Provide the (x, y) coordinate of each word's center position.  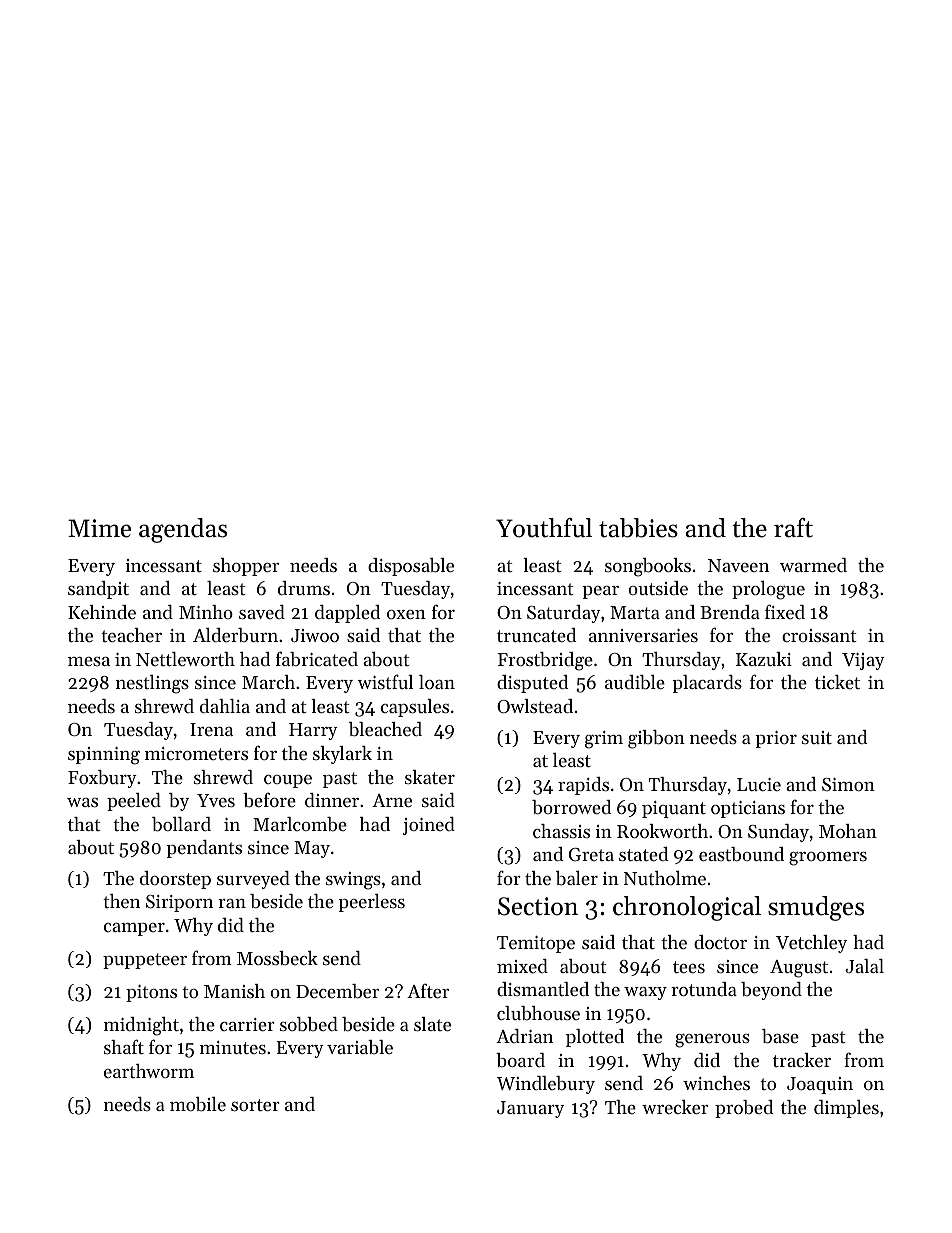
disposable (411, 567)
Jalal (864, 966)
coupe (288, 781)
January (530, 1109)
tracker (802, 1060)
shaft (124, 1046)
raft (793, 528)
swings (353, 881)
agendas (183, 530)
